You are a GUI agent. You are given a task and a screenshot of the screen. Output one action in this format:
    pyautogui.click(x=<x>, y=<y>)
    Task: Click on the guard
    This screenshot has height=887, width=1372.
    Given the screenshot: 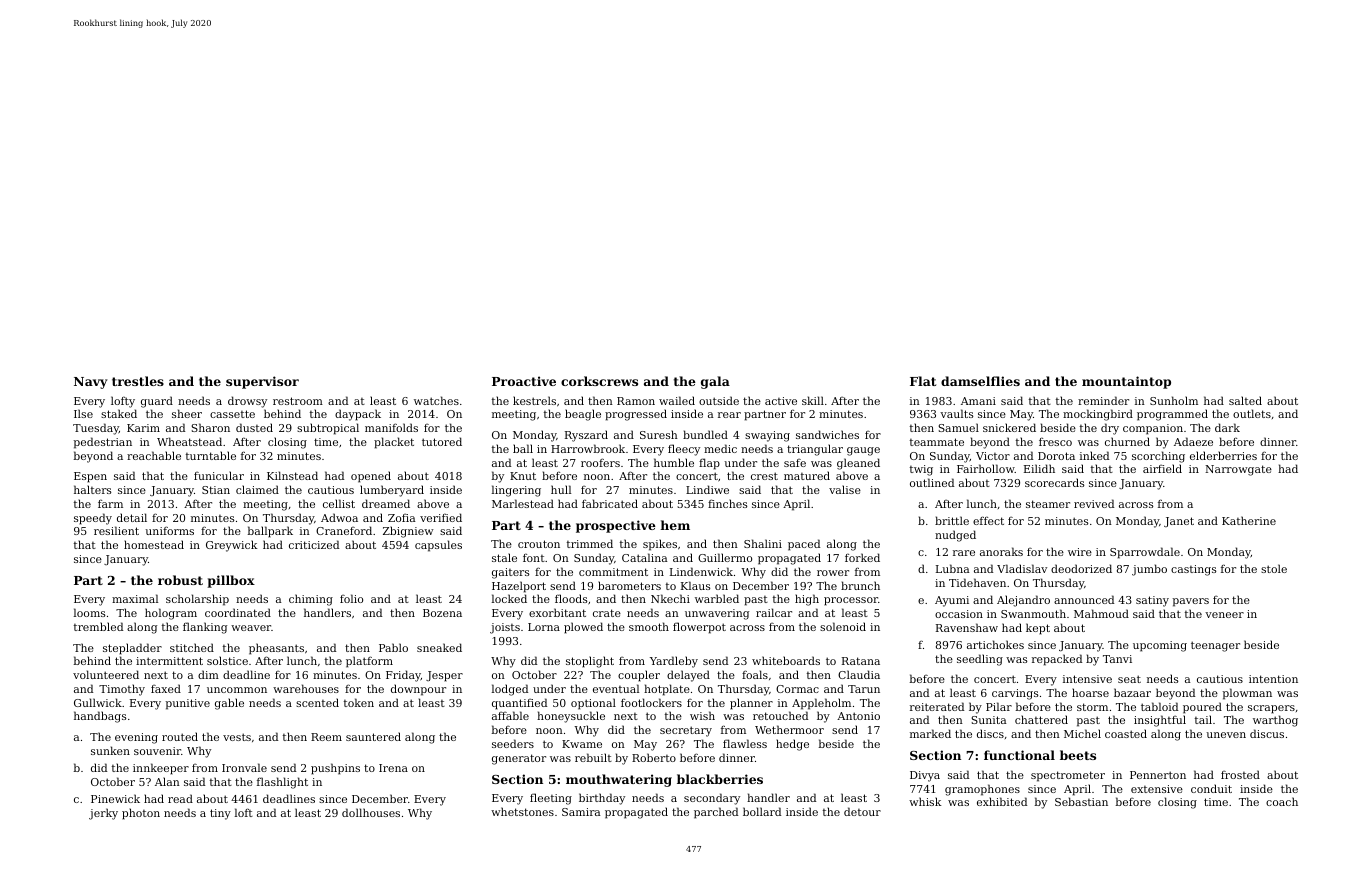 What is the action you would take?
    pyautogui.click(x=157, y=402)
